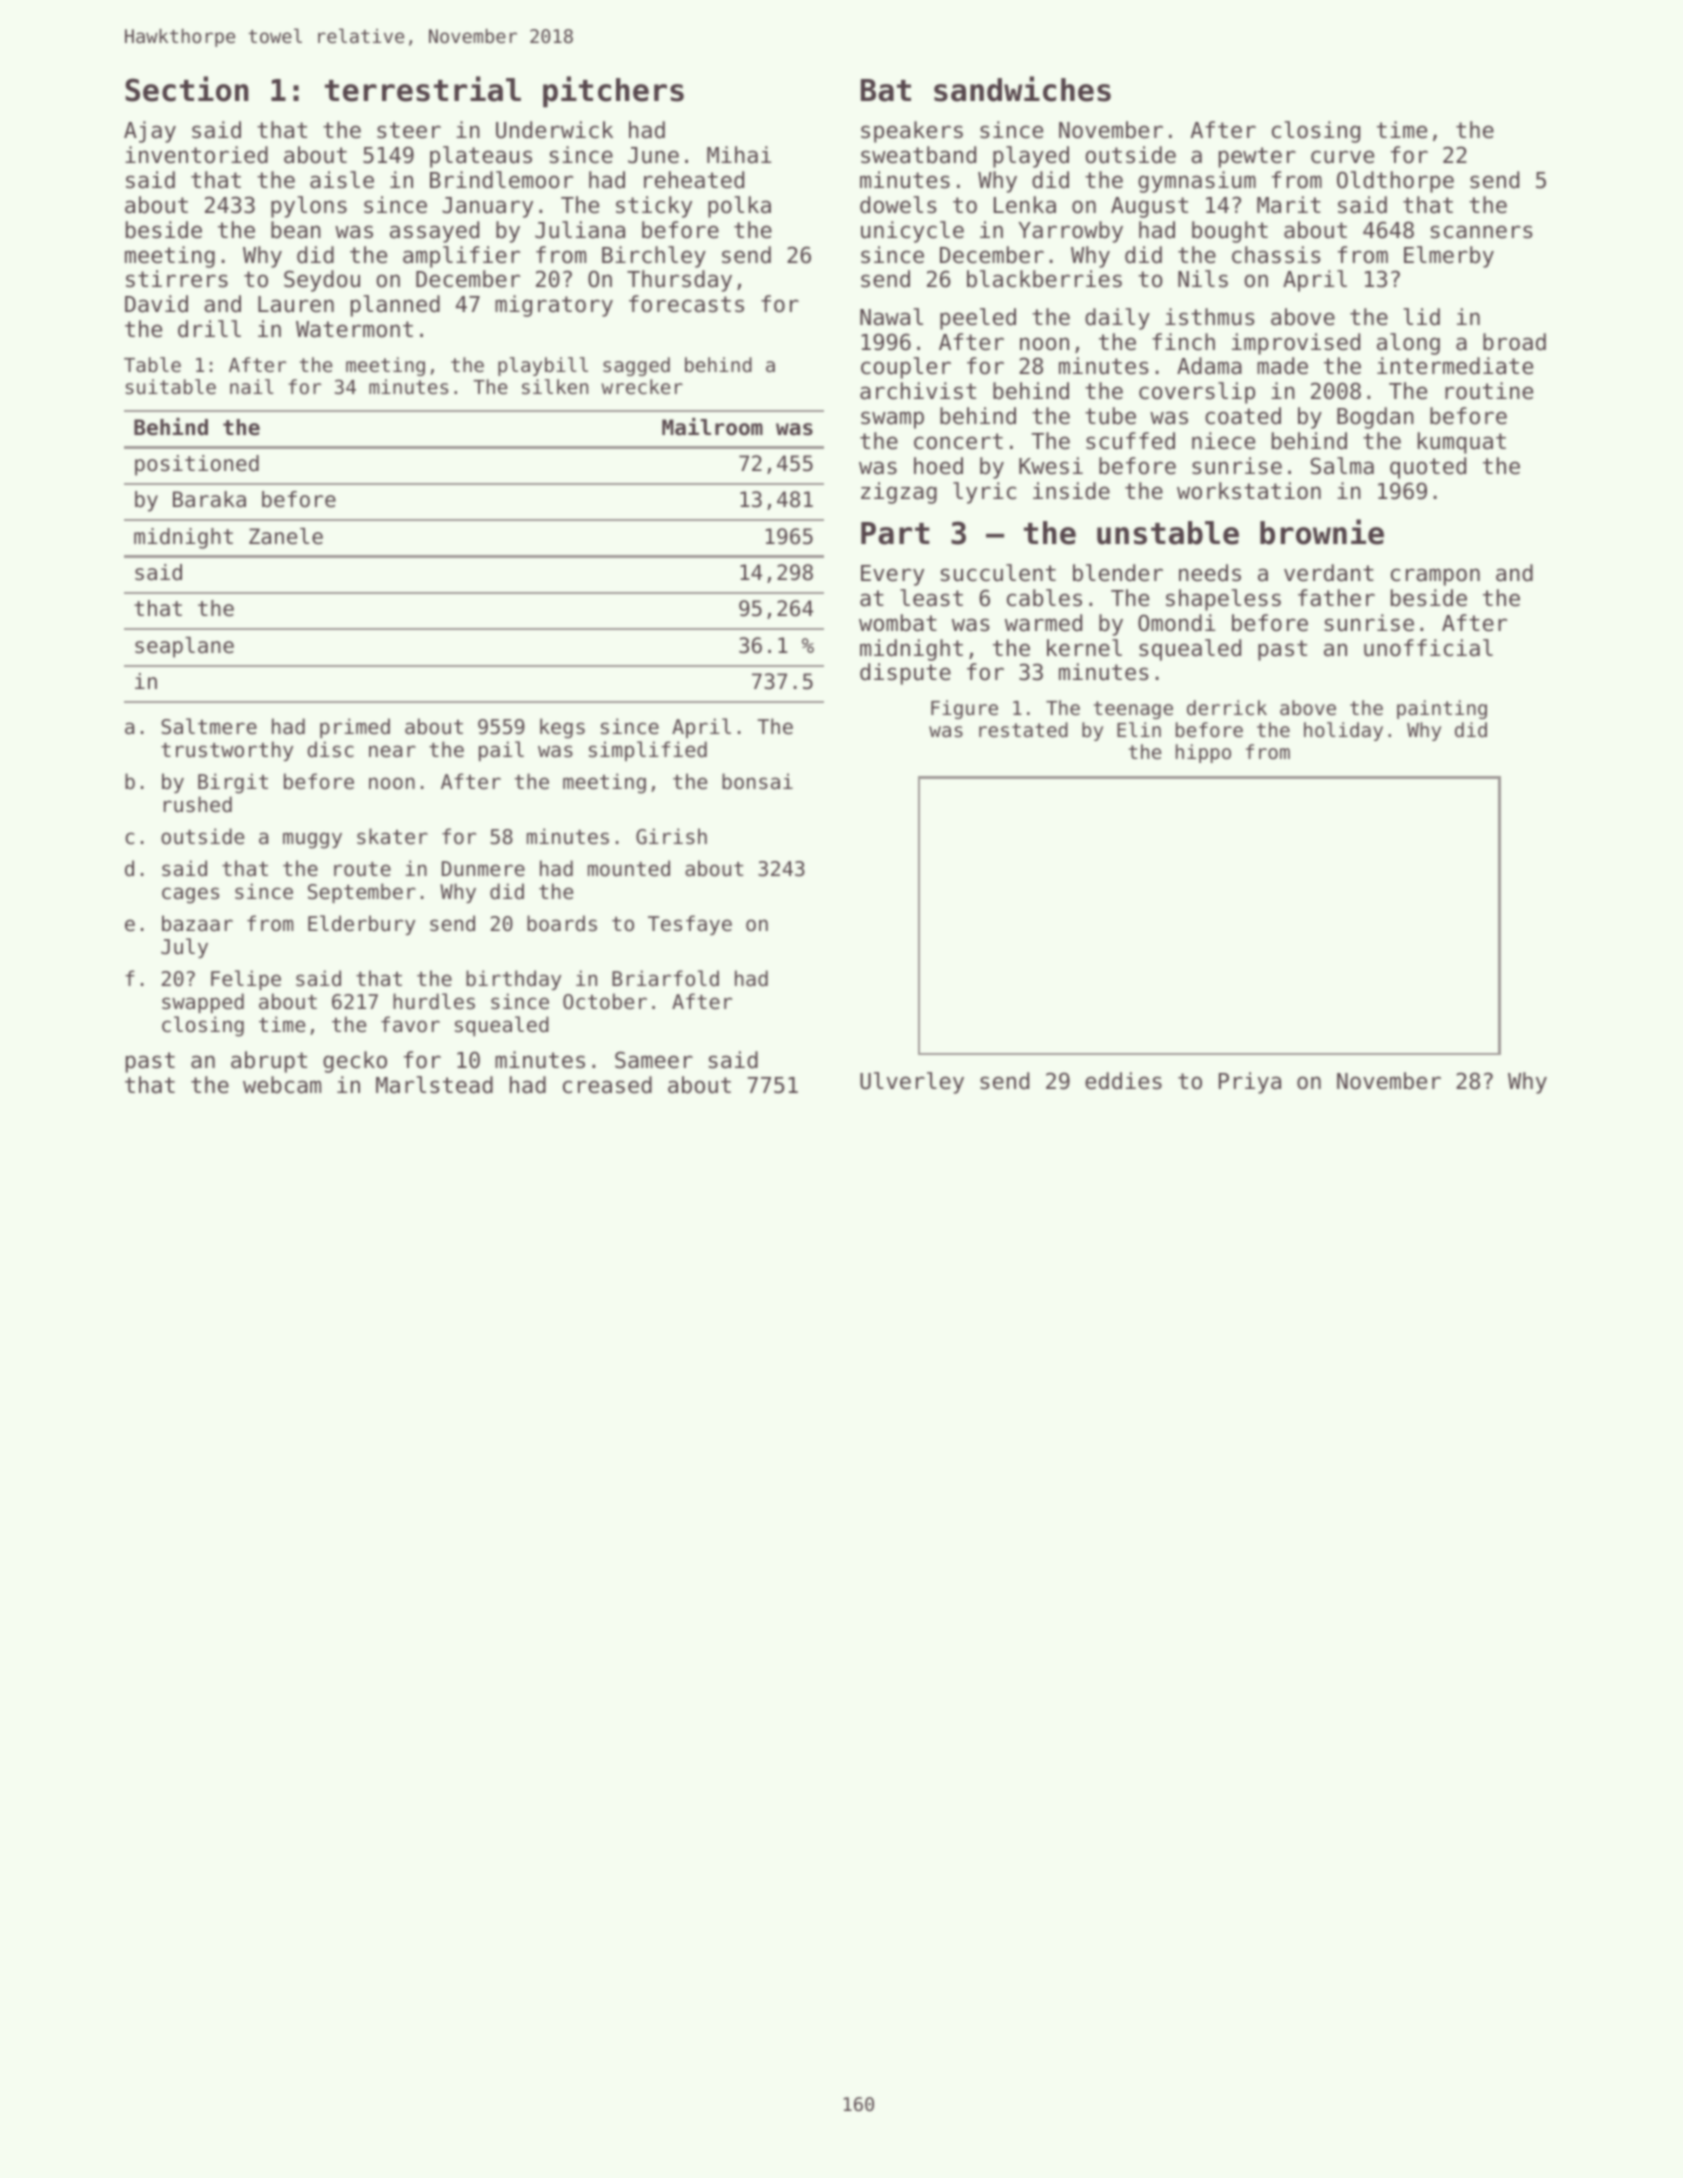 This screenshot has width=1683, height=2178. I want to click on Marlstead, so click(434, 1085).
